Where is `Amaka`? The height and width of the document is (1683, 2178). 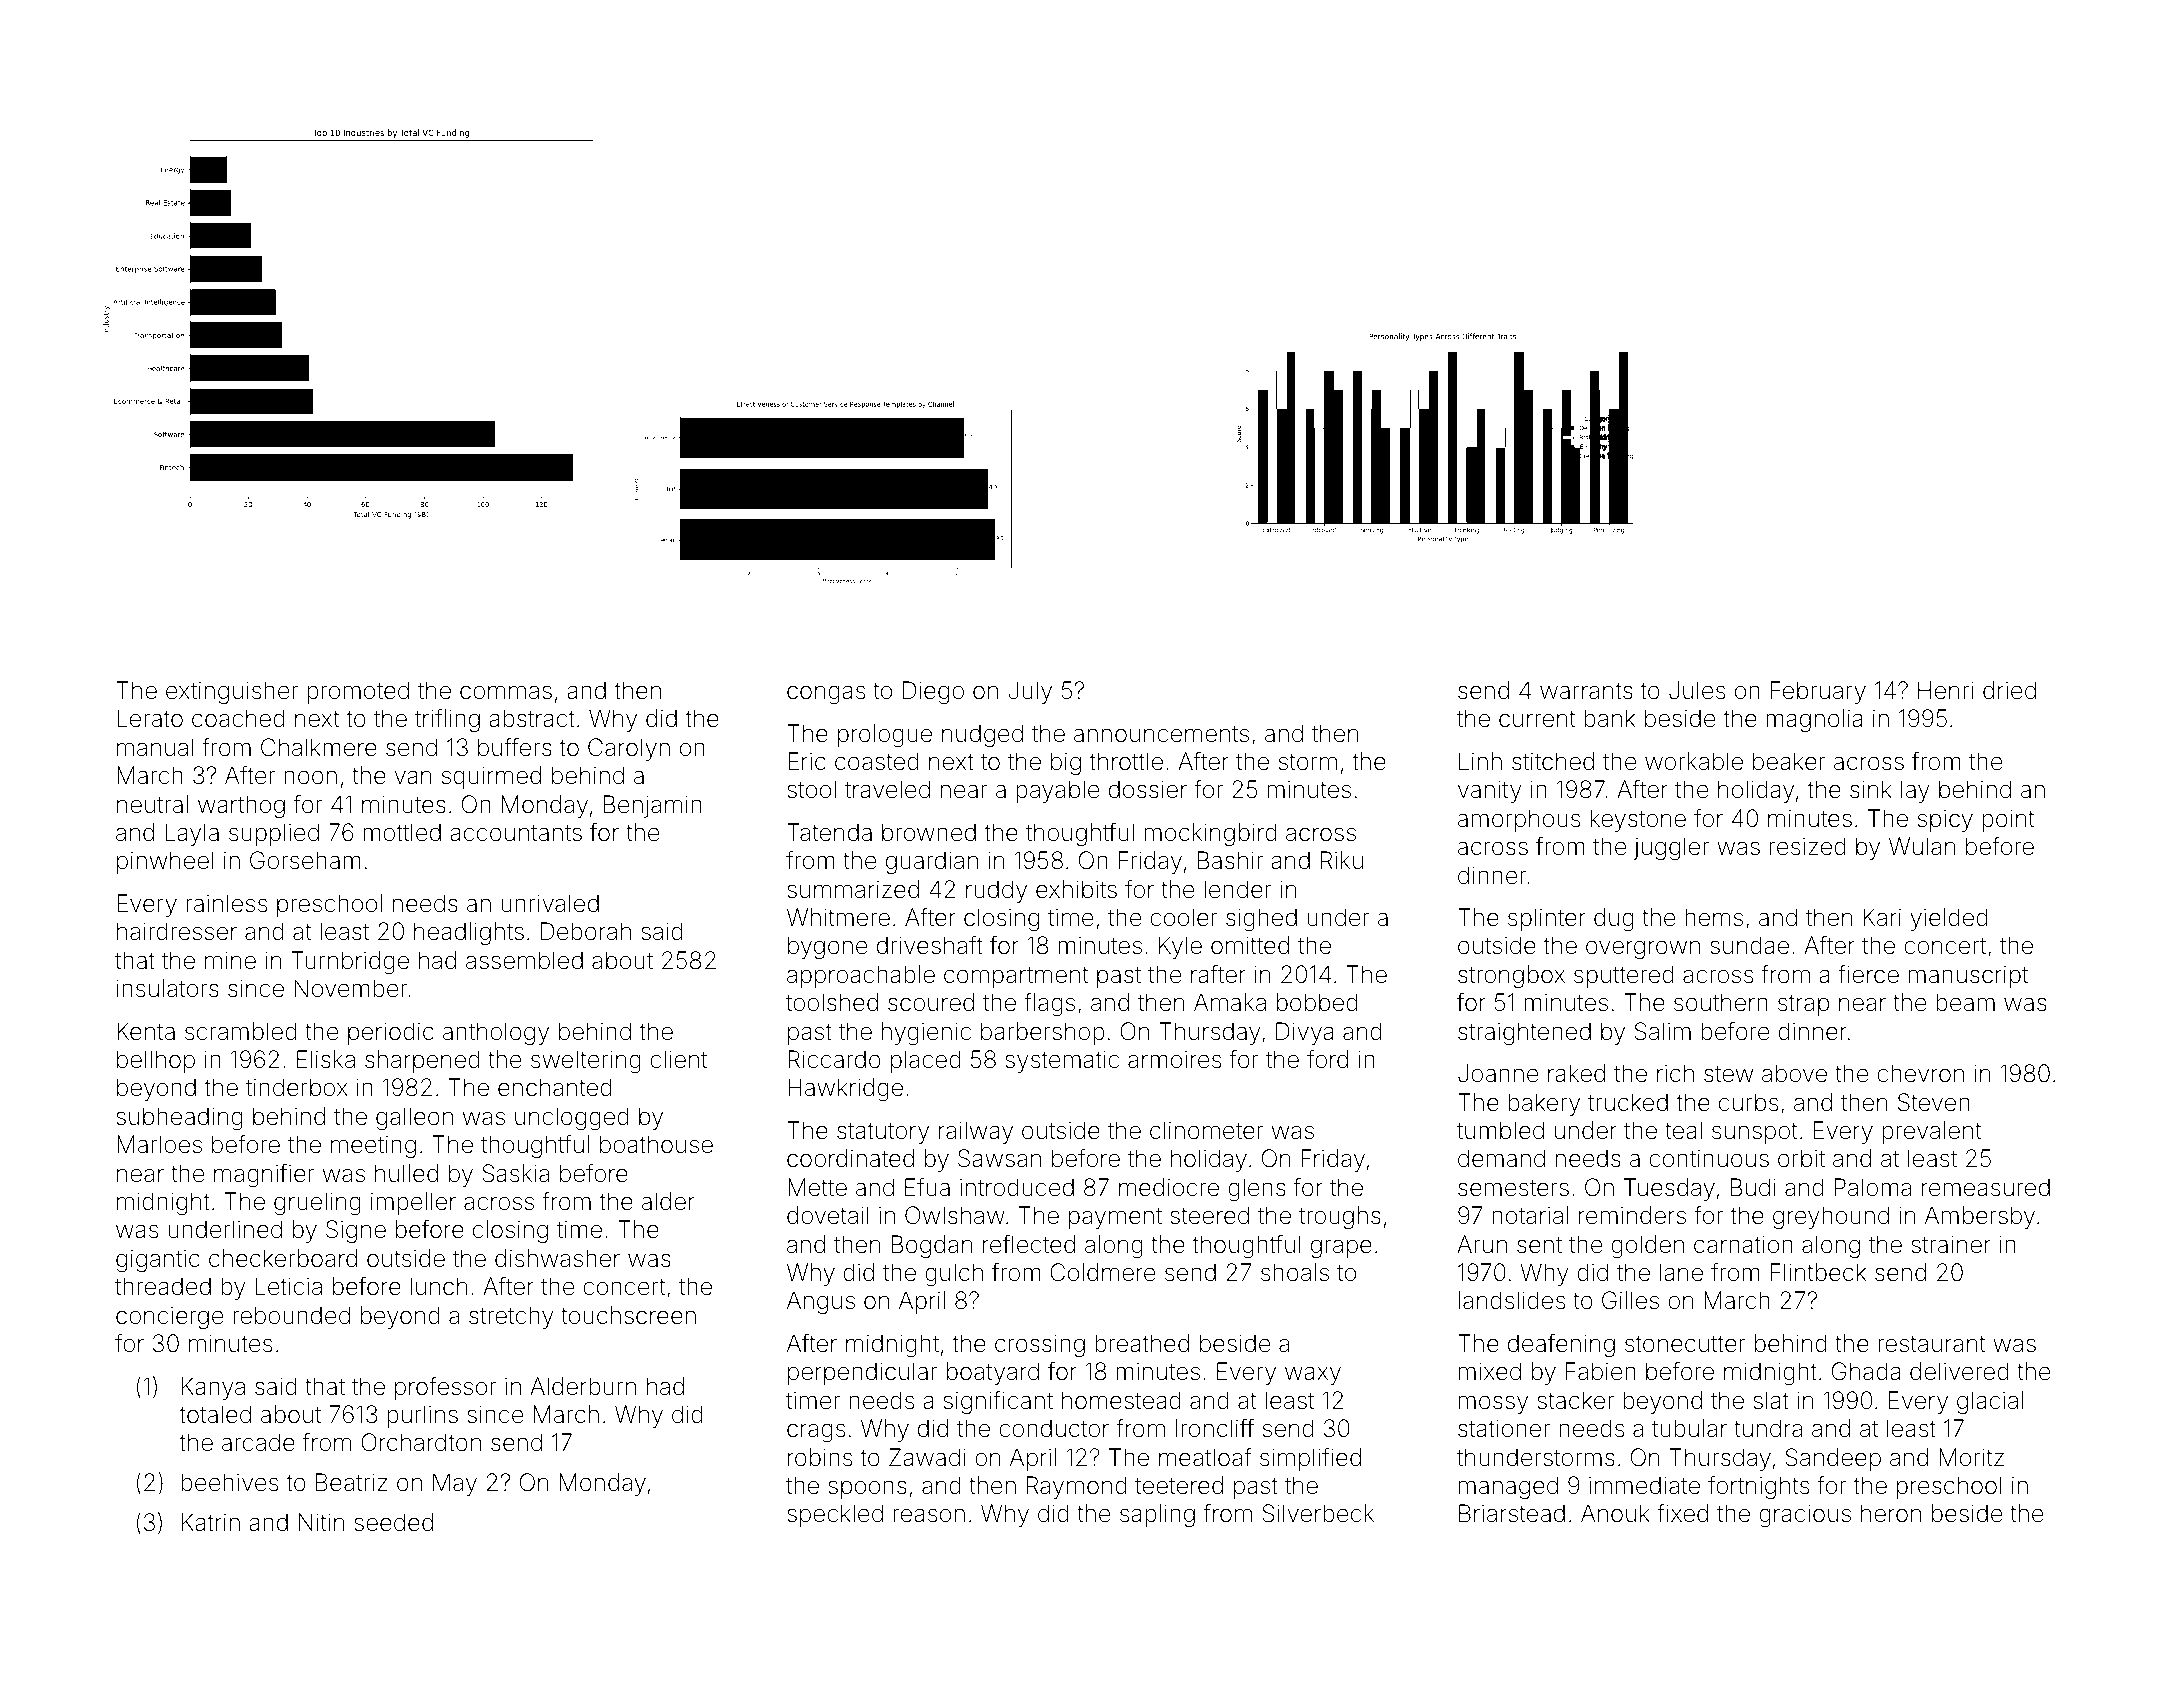
Amaka is located at coordinates (1230, 1002).
